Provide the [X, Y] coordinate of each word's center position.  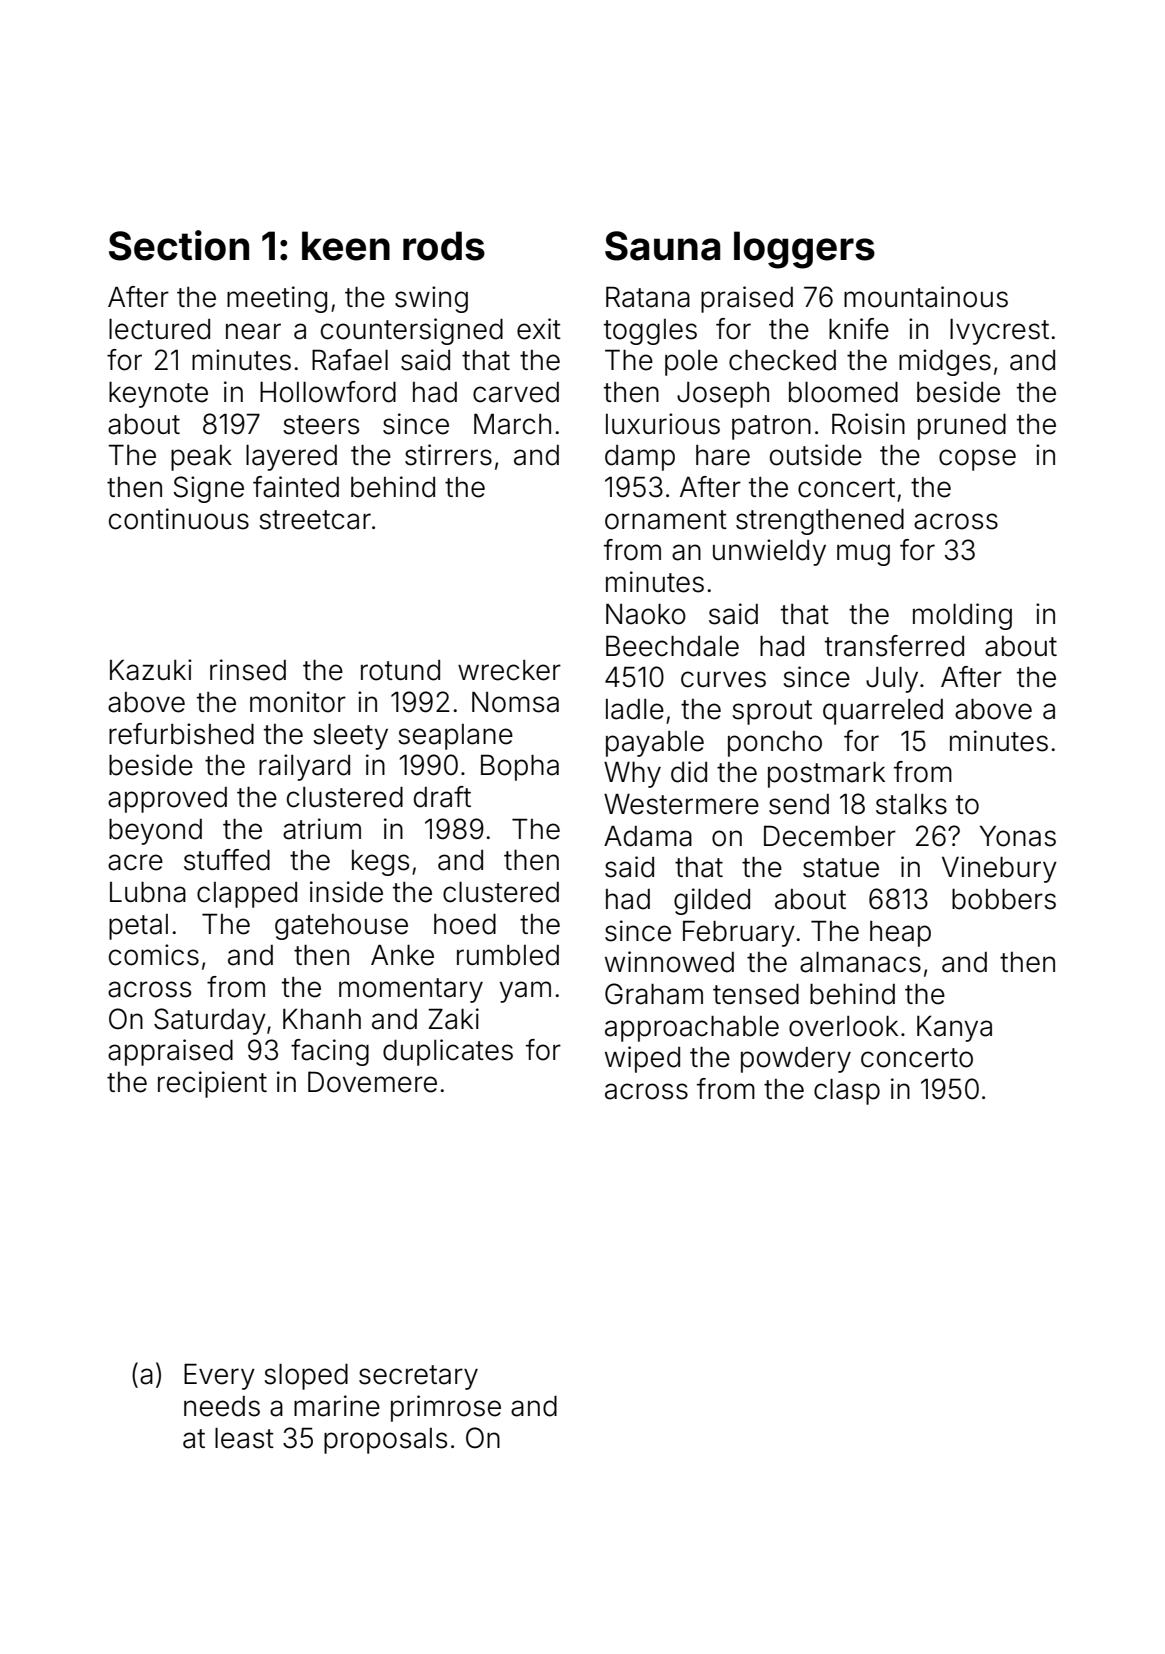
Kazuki [151, 670]
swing [431, 299]
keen [346, 246]
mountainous [926, 297]
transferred [894, 646]
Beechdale [672, 646]
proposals [385, 1441]
